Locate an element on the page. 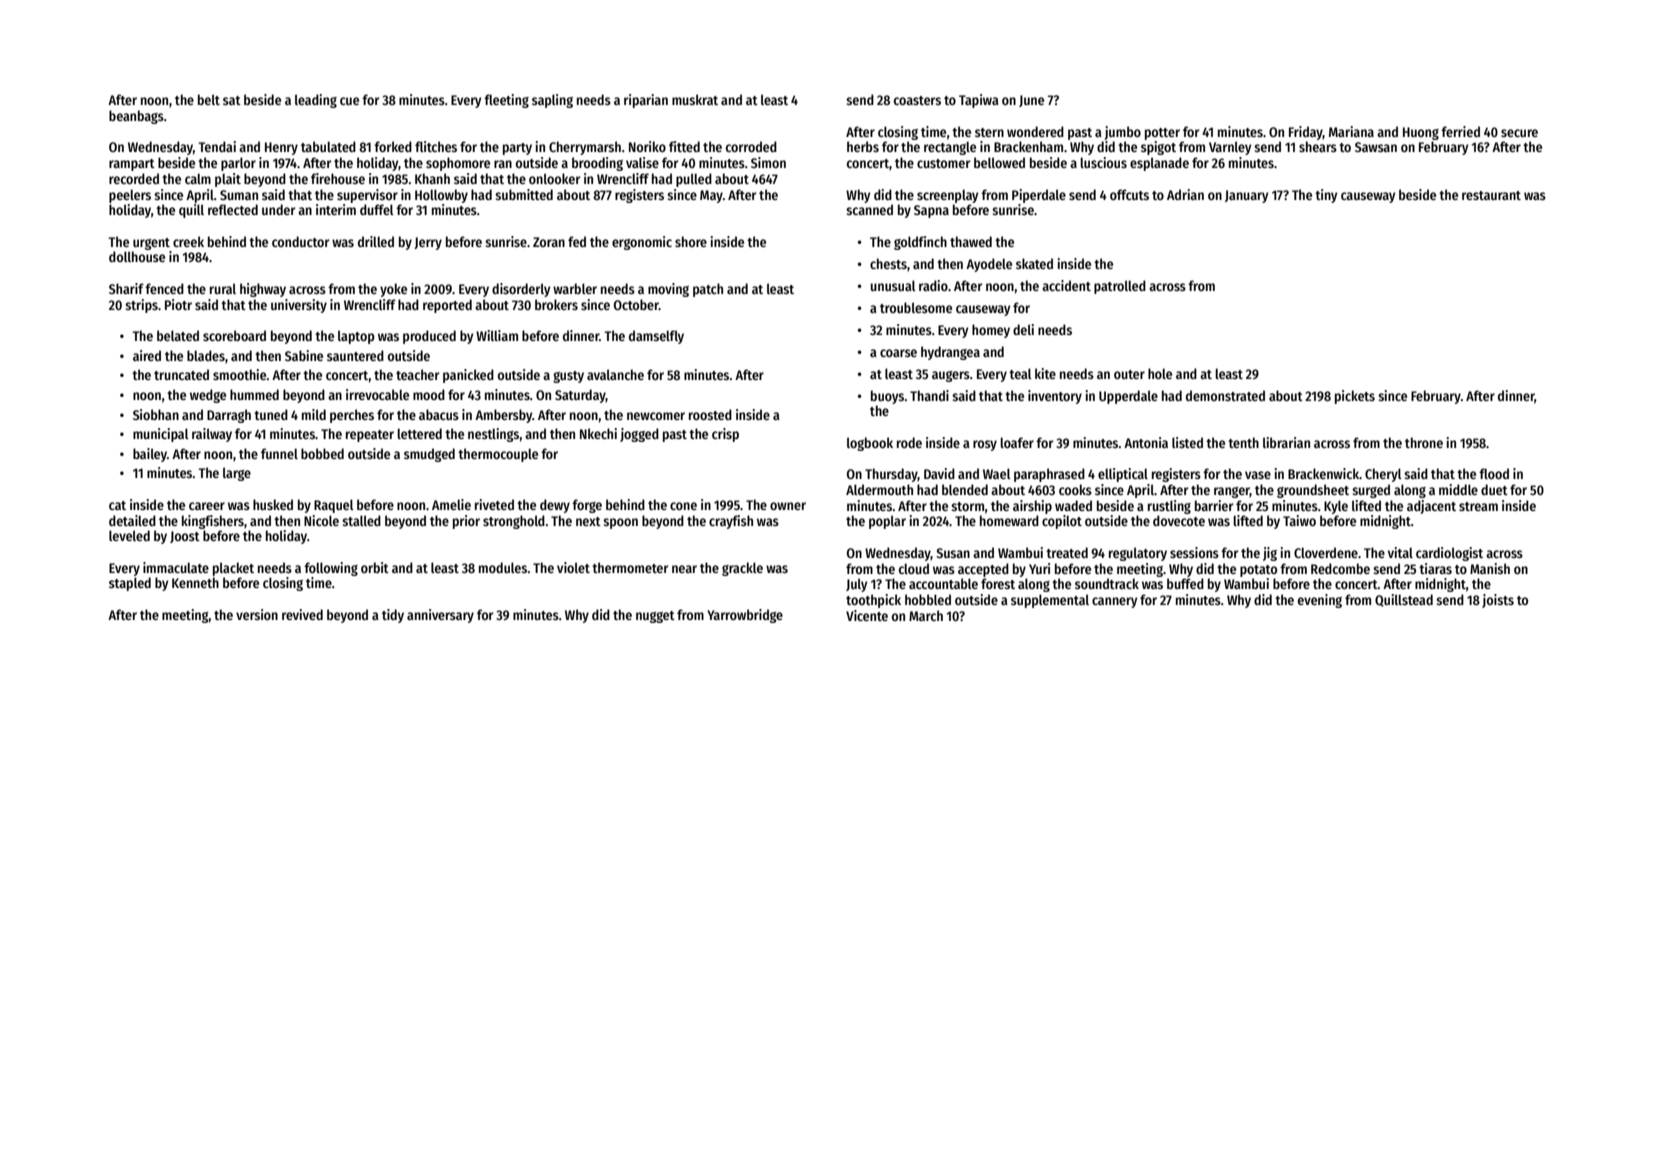  cone is located at coordinates (683, 506).
